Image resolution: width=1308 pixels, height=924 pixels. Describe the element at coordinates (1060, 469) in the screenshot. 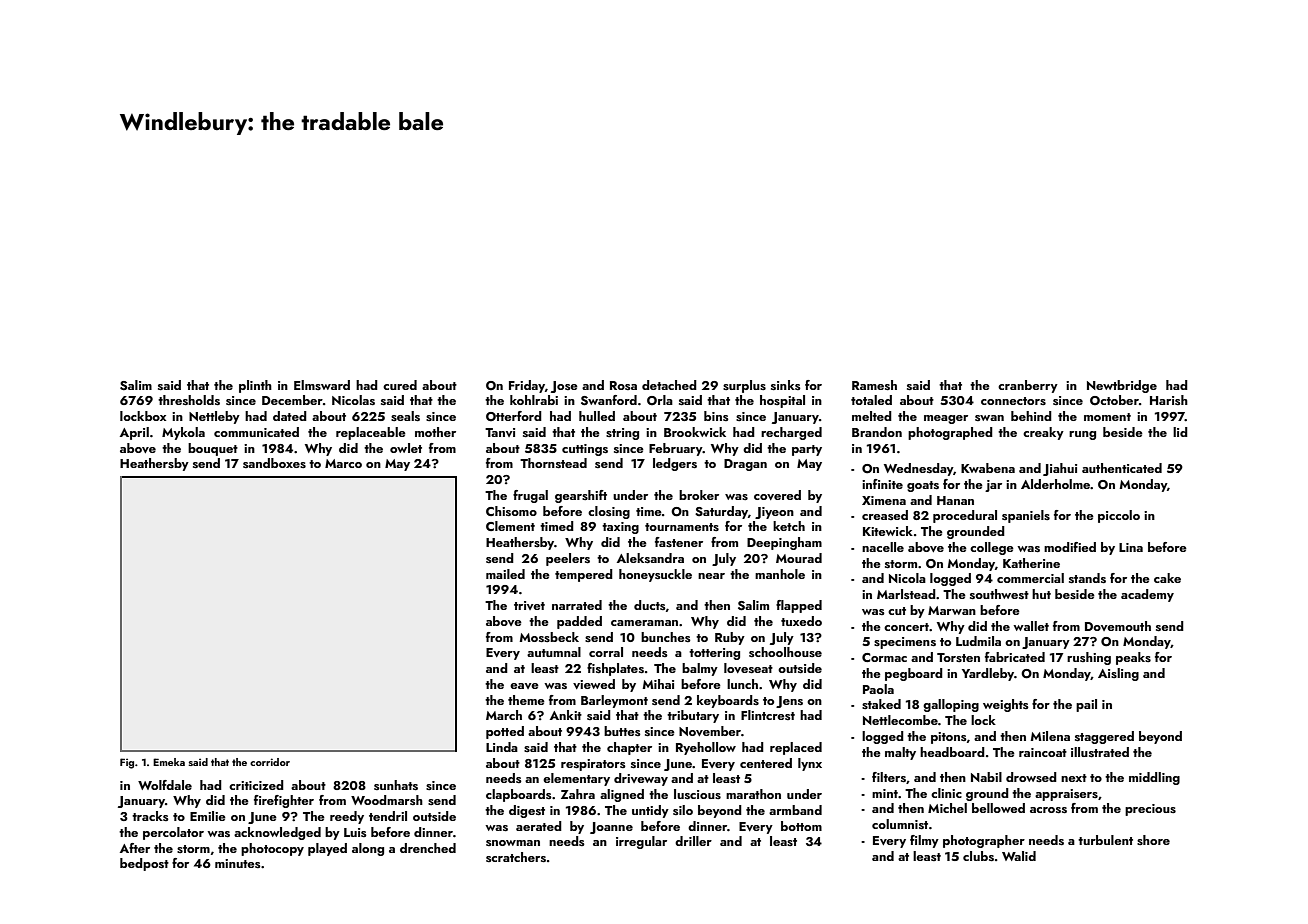

I see `Jiahui` at that location.
